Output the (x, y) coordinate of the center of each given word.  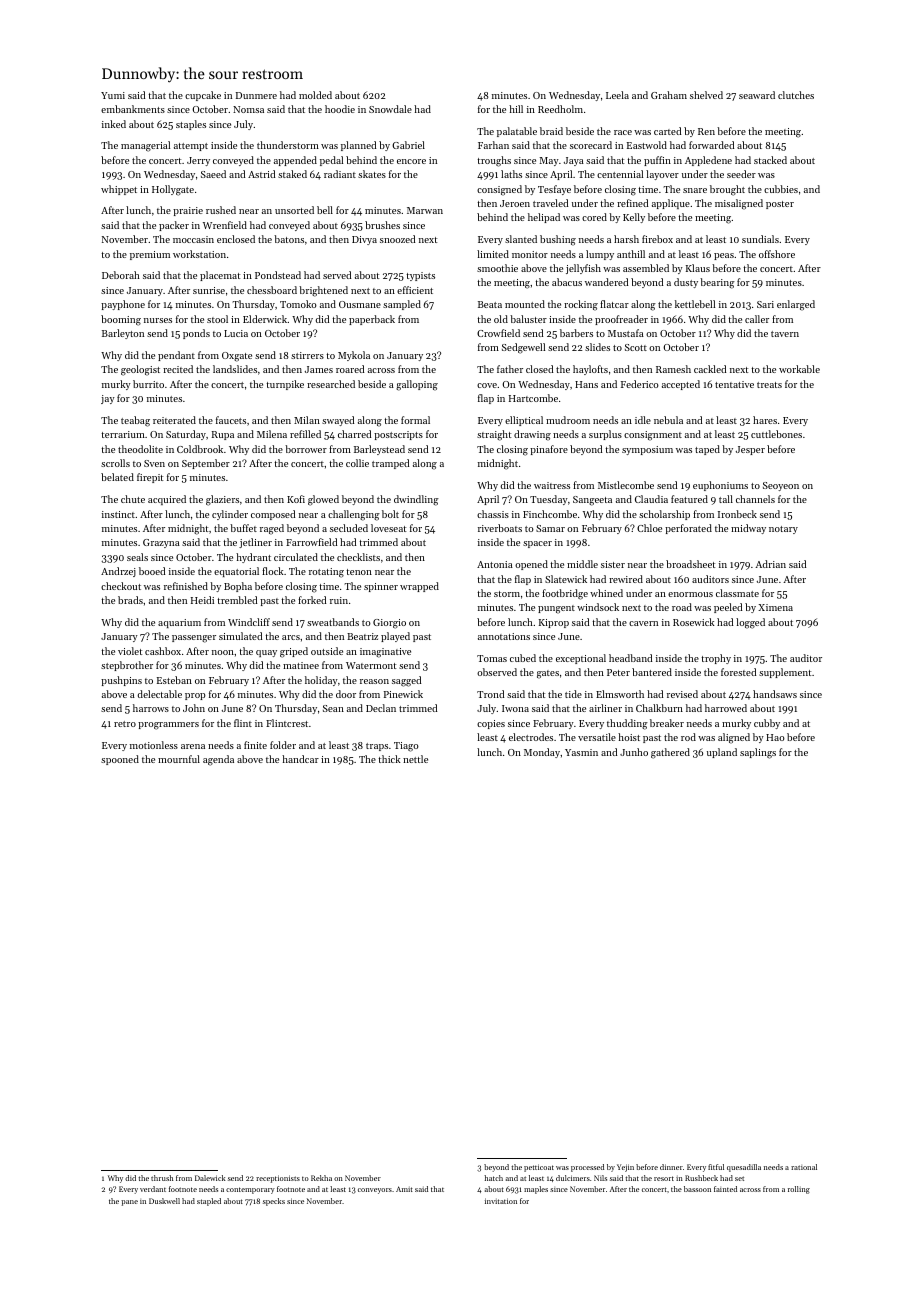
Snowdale (390, 109)
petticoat (539, 1168)
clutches (796, 95)
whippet (119, 190)
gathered (670, 753)
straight (494, 435)
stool (217, 319)
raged (272, 529)
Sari (765, 304)
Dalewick (210, 1178)
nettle (415, 759)
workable (799, 369)
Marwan (425, 210)
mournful (179, 759)
